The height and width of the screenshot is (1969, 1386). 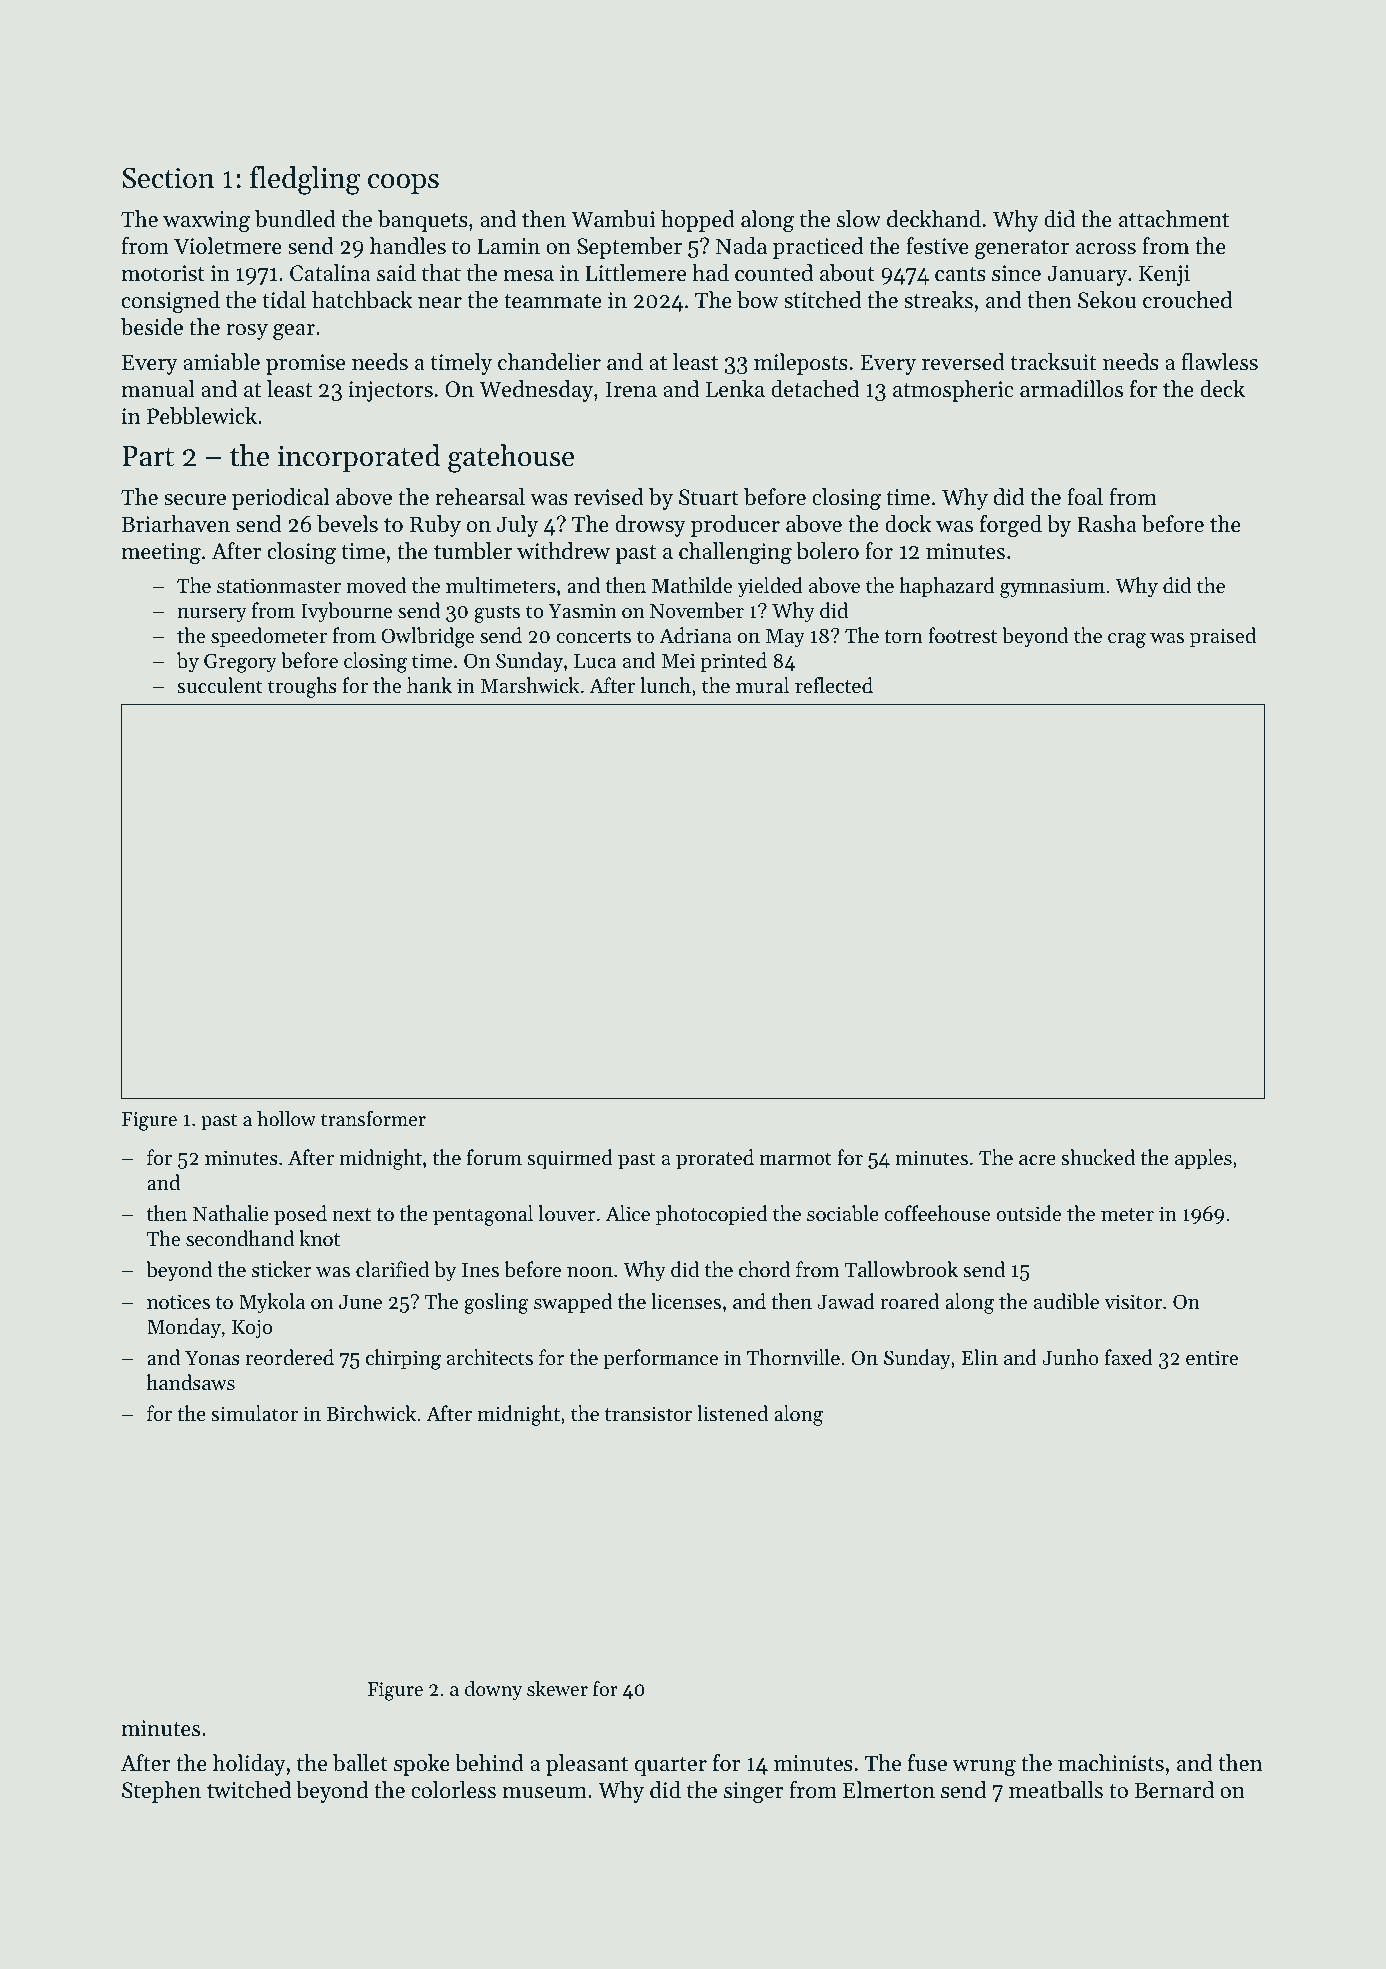 What do you see at coordinates (373, 1119) in the screenshot?
I see `transformer` at bounding box center [373, 1119].
